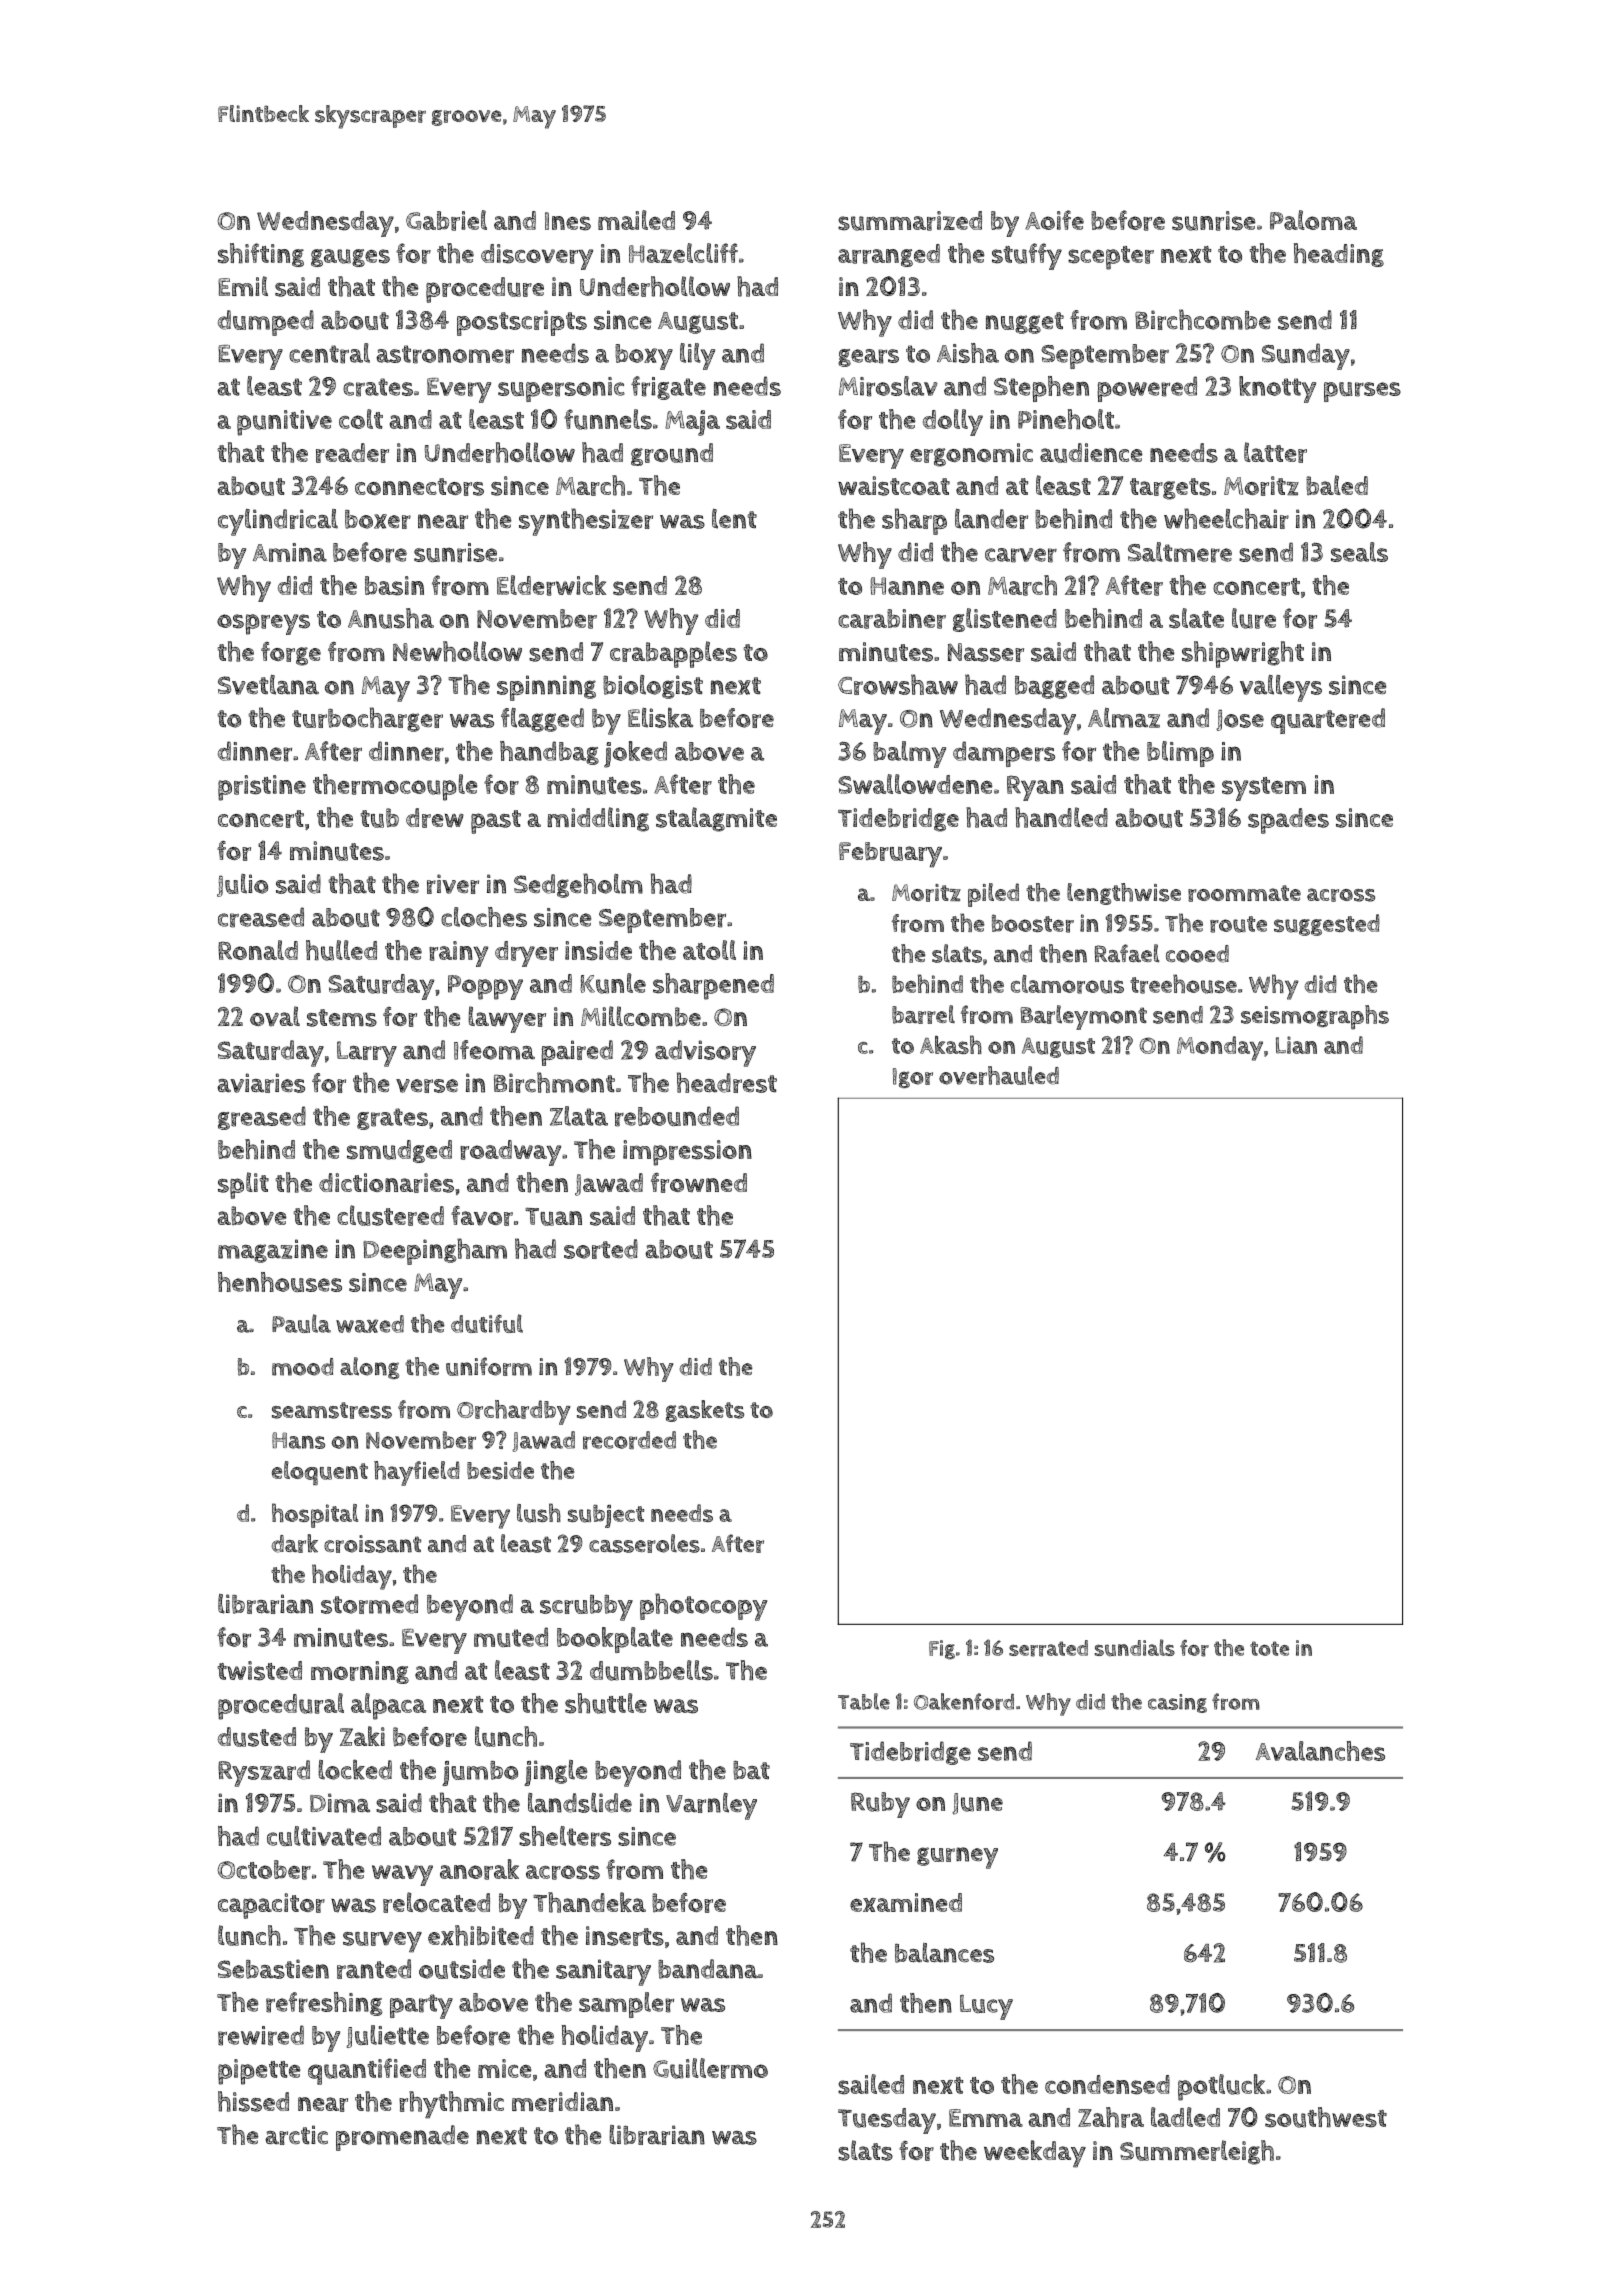 Image resolution: width=1620 pixels, height=2292 pixels. I want to click on shifting, so click(261, 255).
